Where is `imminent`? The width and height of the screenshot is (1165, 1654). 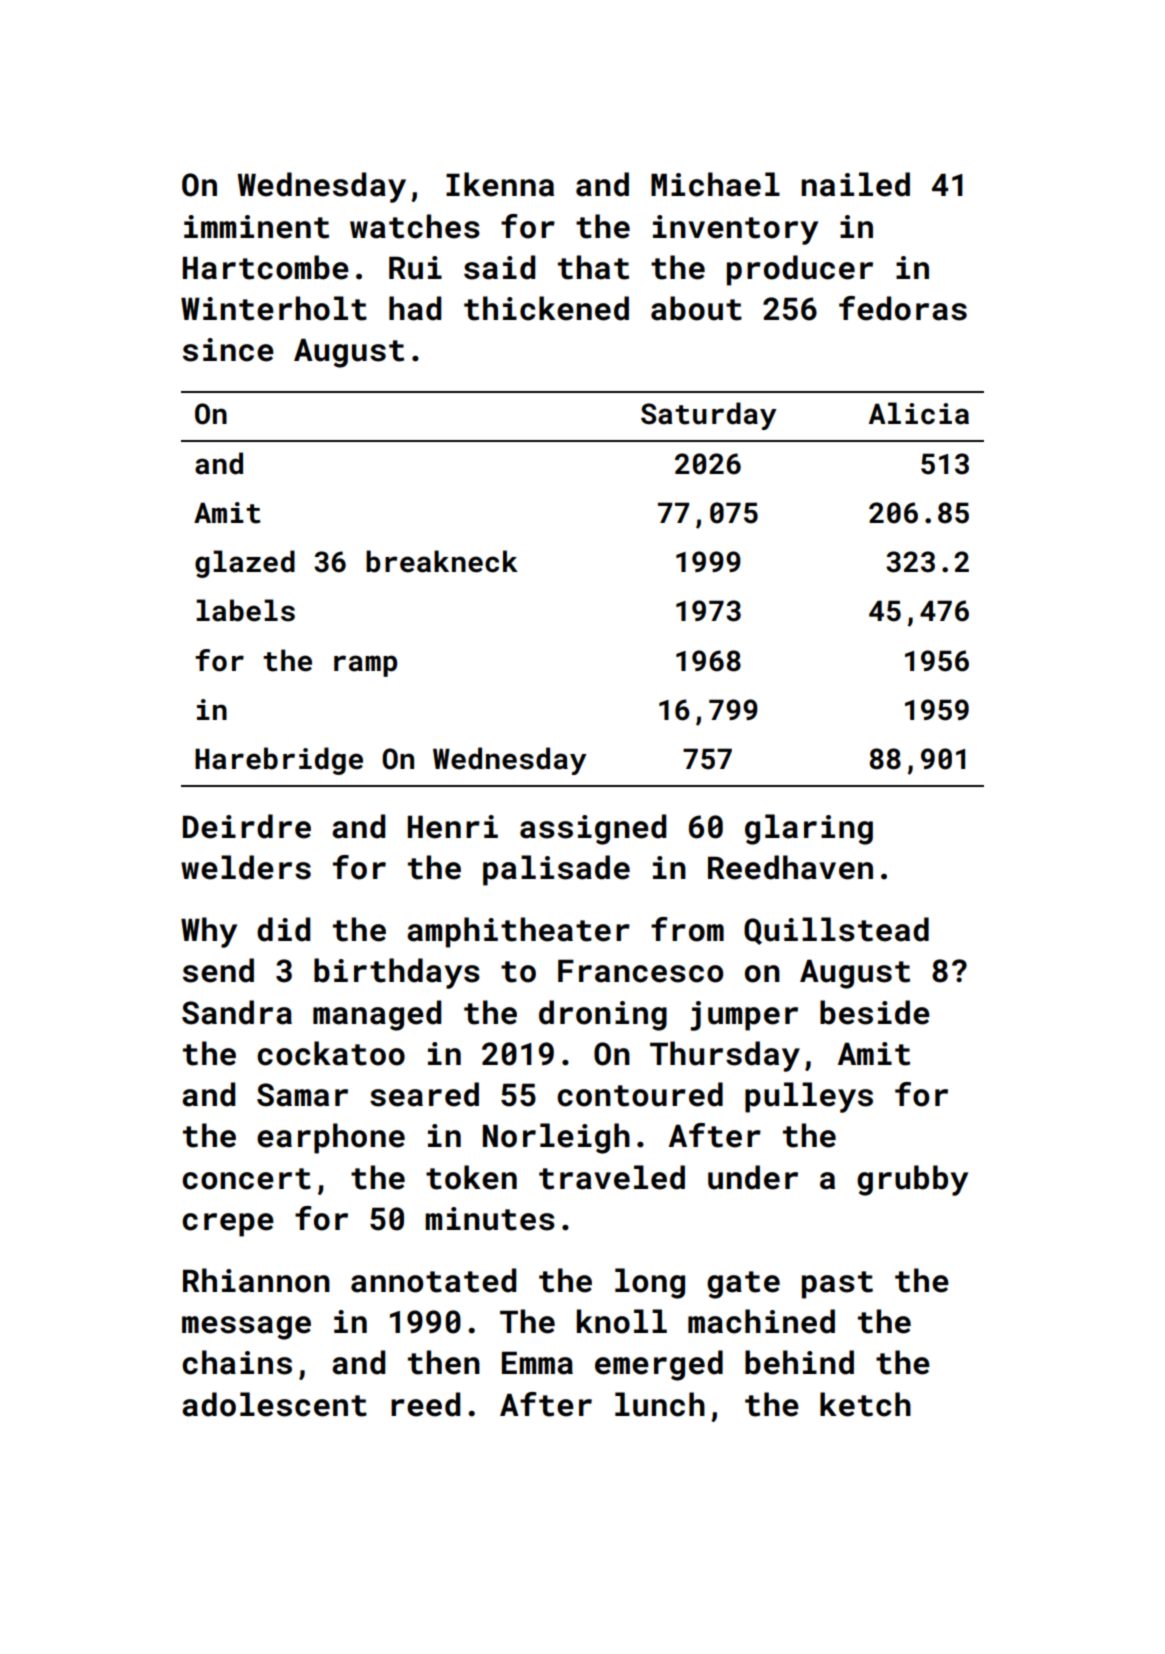
imminent is located at coordinates (256, 227).
